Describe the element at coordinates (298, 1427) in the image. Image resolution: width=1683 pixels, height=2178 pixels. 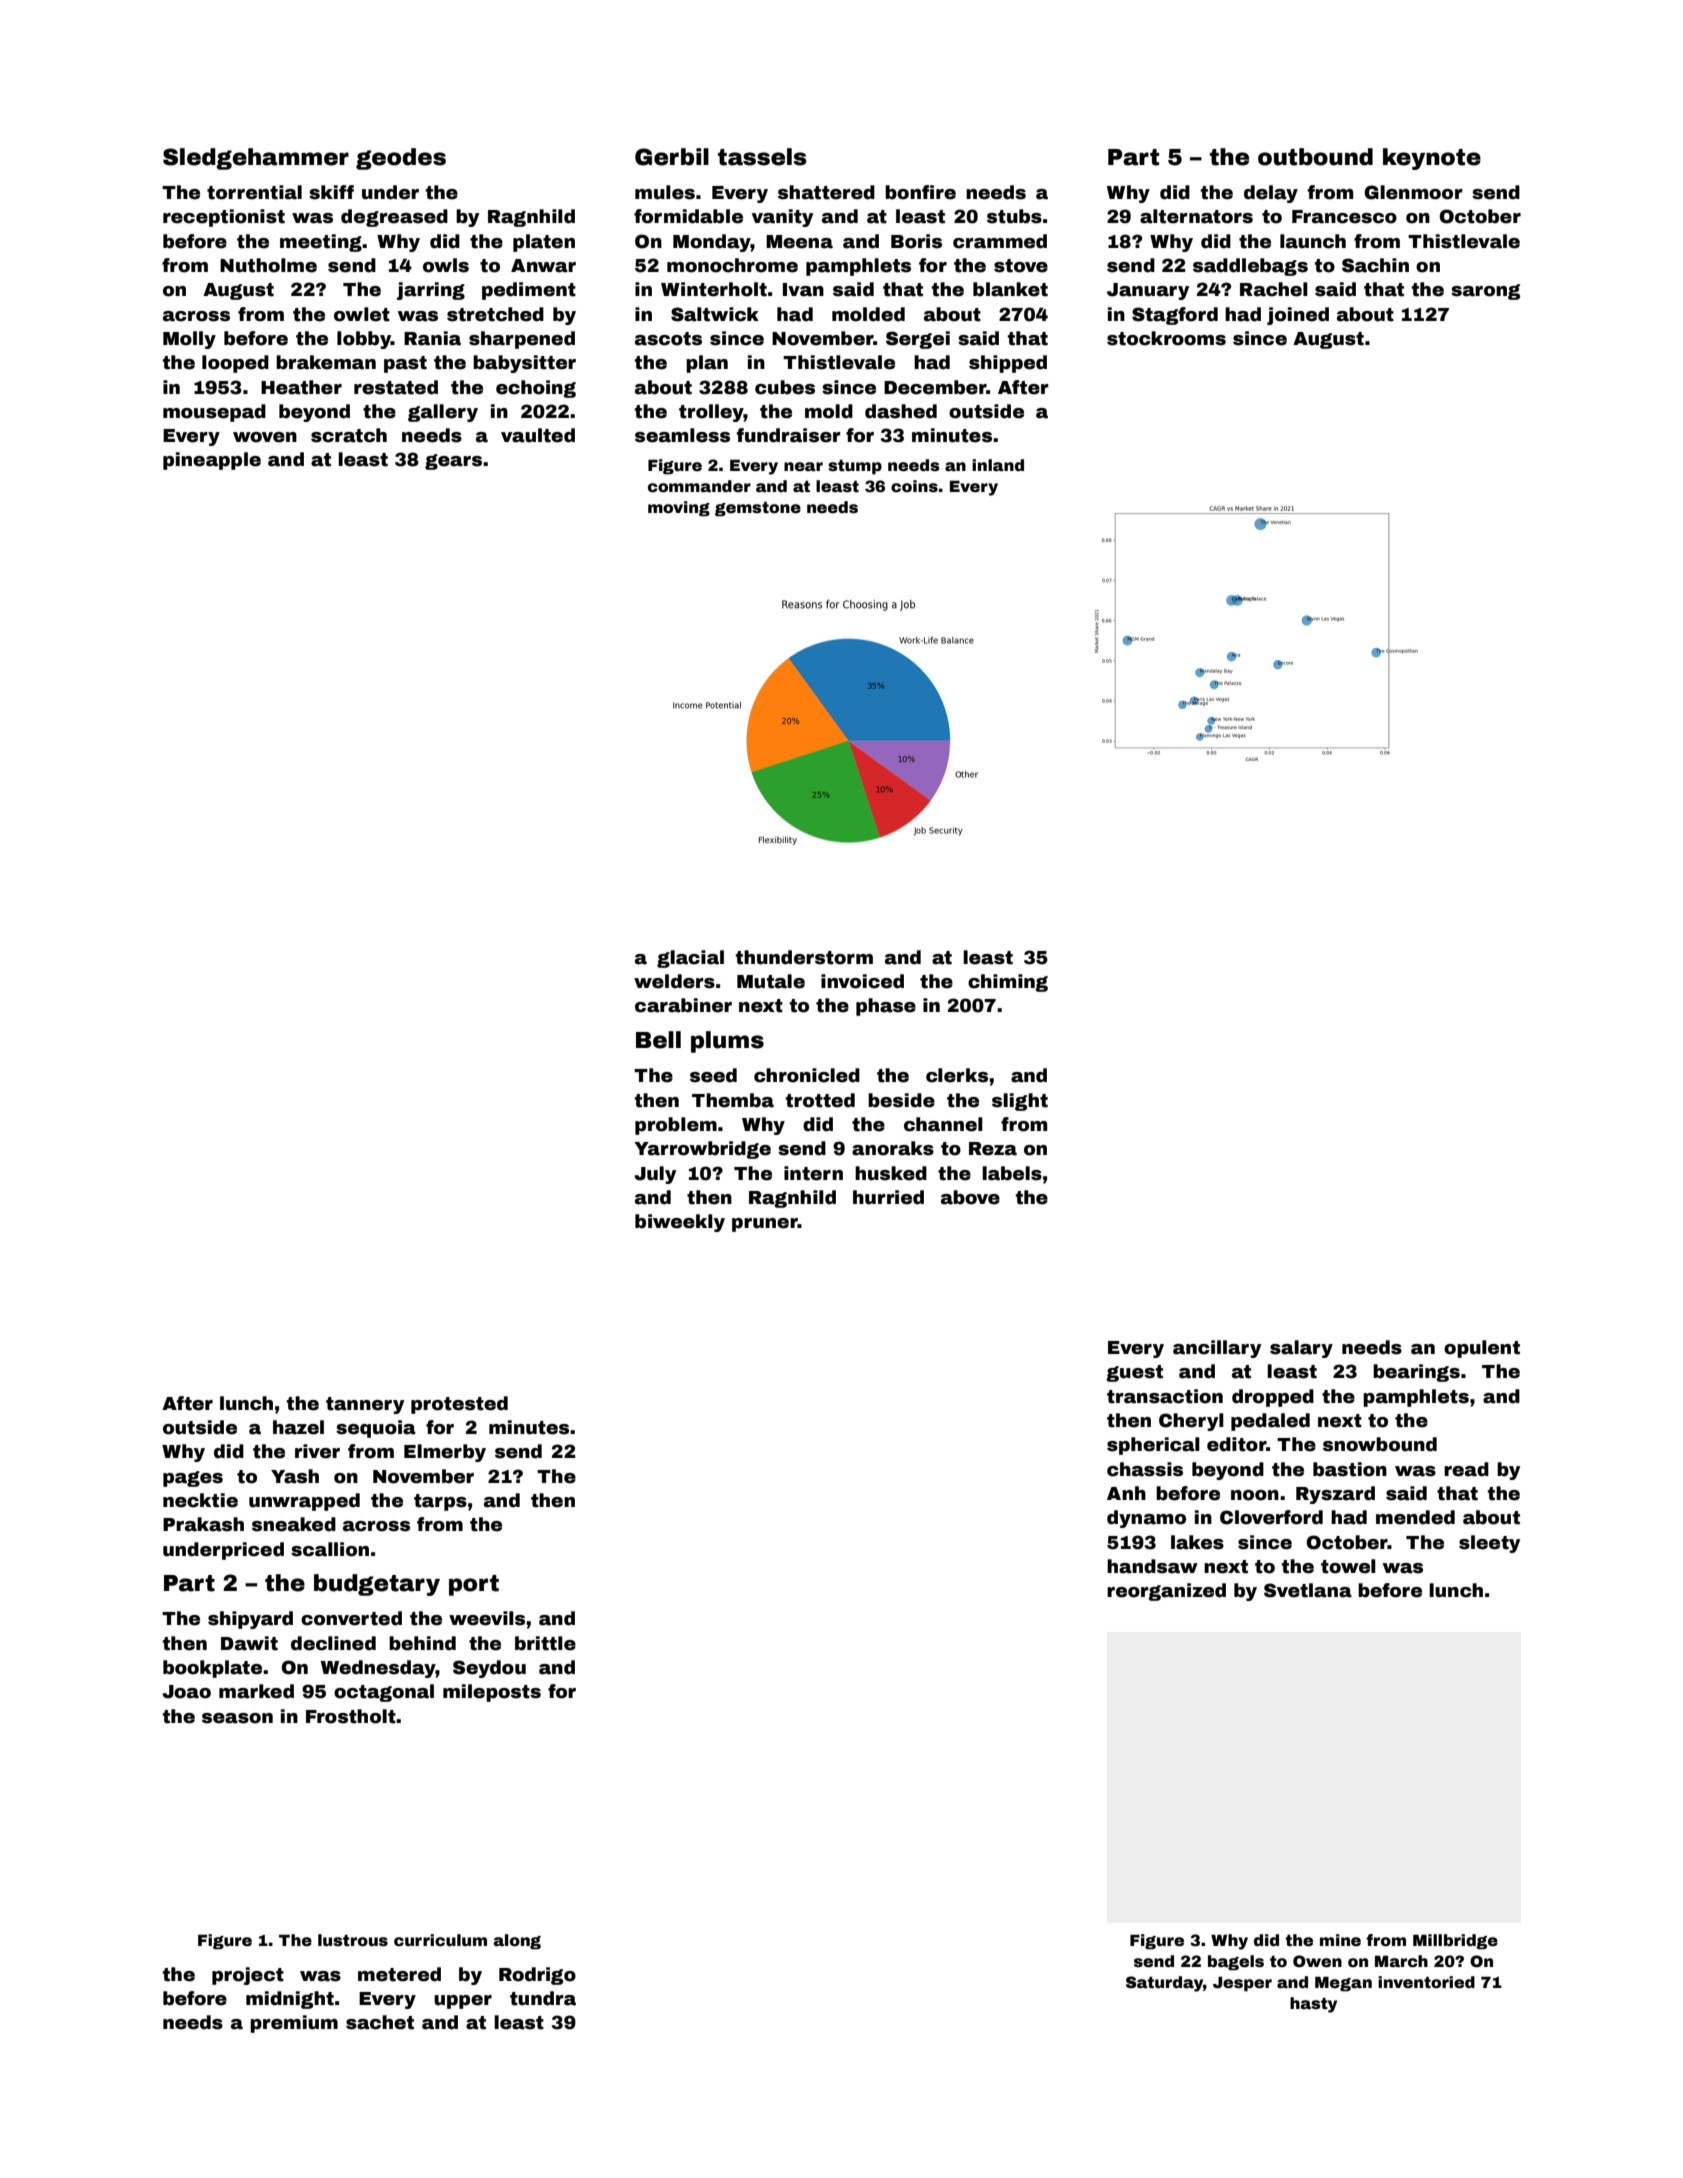
I see `hazel` at that location.
